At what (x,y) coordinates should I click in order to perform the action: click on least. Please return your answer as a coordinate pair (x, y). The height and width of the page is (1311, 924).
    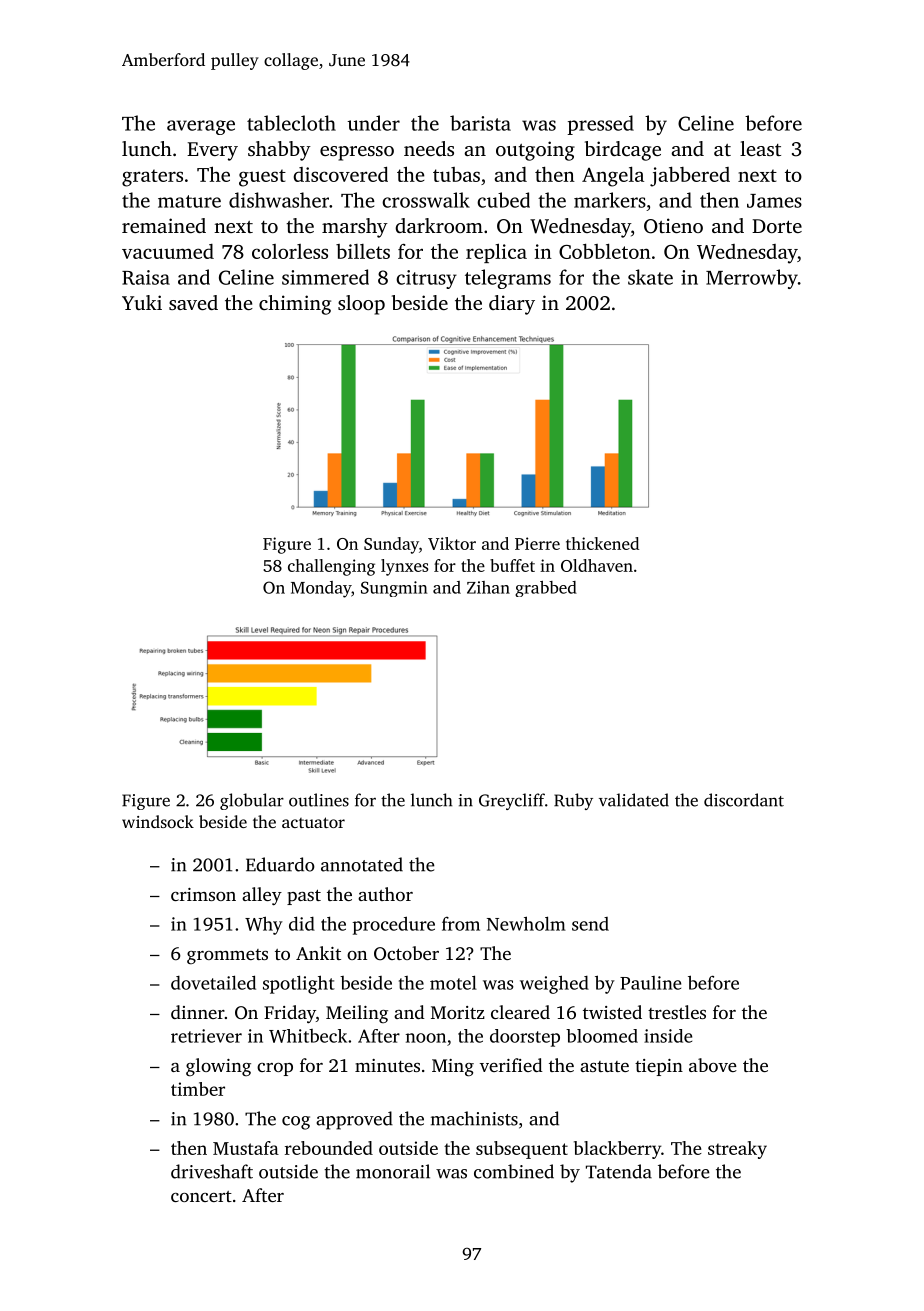
    Looking at the image, I should click on (760, 148).
